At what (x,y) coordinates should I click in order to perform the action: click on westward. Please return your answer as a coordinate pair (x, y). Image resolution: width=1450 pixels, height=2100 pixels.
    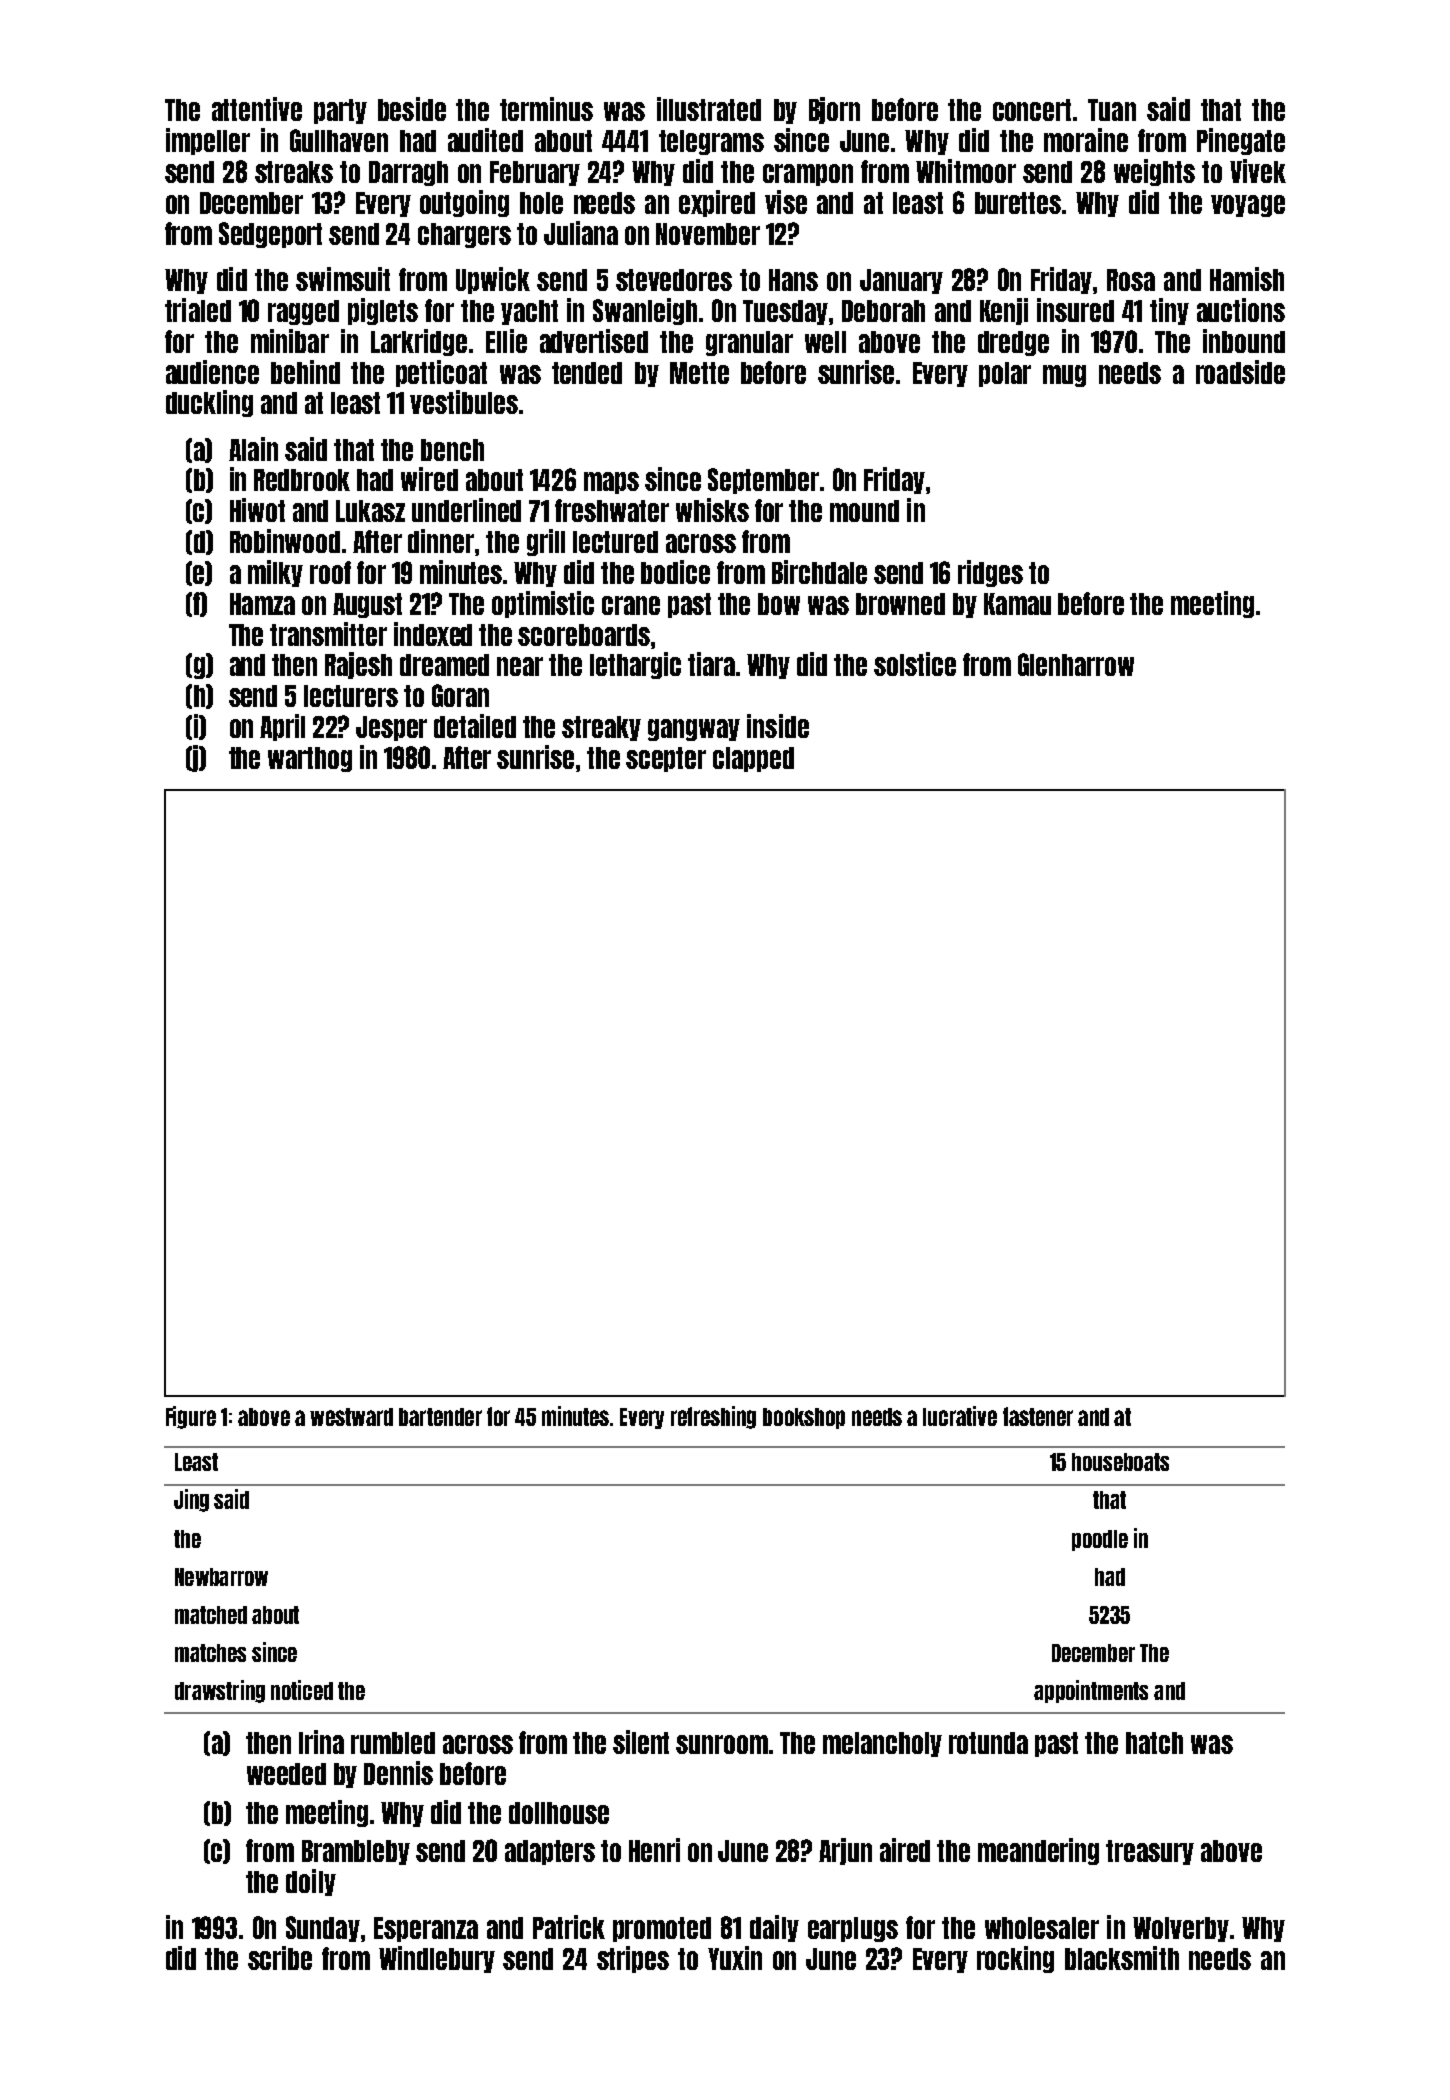
    Looking at the image, I should click on (351, 1417).
